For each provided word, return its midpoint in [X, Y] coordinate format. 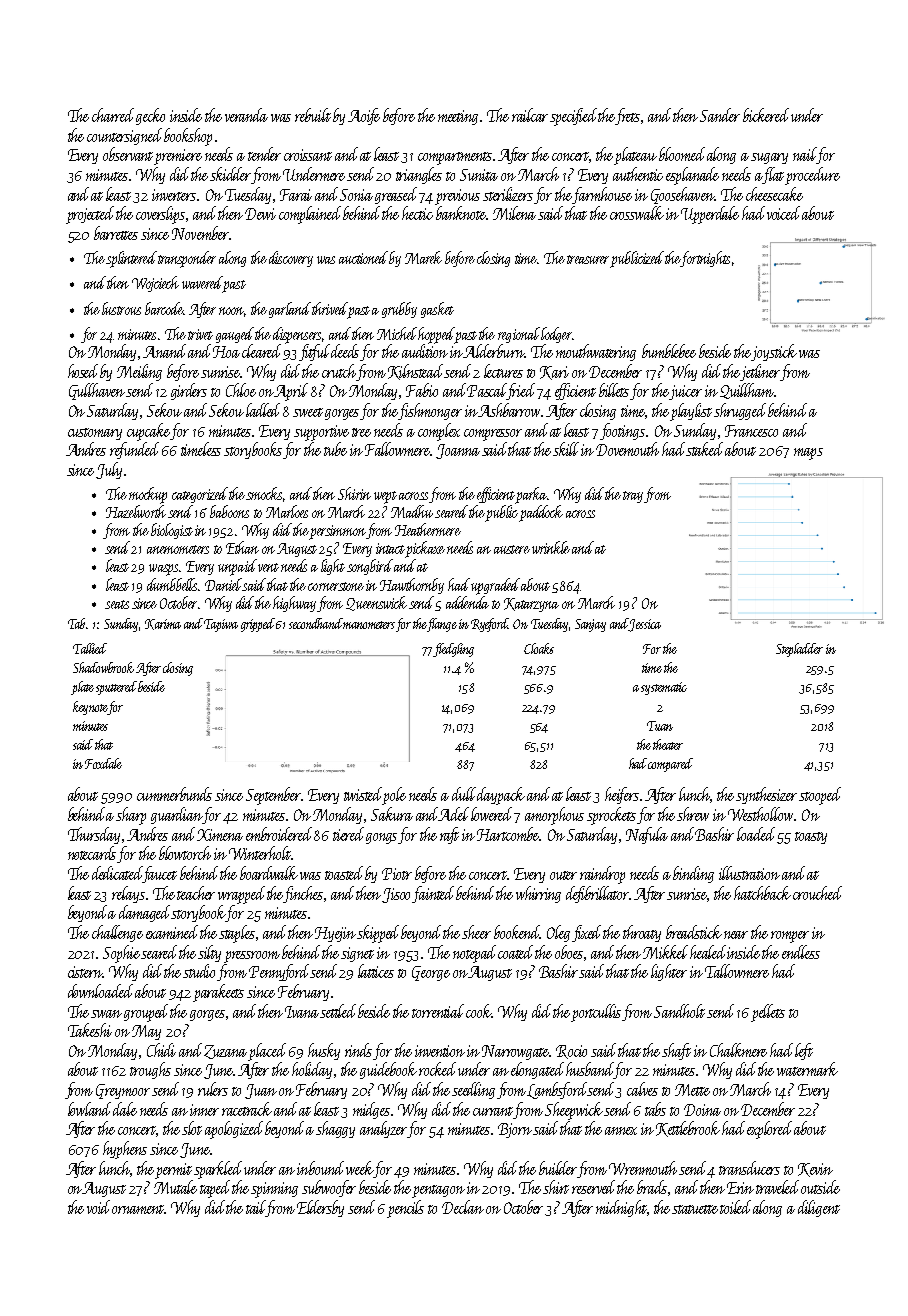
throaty [642, 933]
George [431, 973]
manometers [369, 625]
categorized [200, 495]
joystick [774, 352]
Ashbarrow [509, 410]
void [98, 1207]
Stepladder [799, 650]
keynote [90, 708]
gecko [150, 116]
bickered [766, 115]
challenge [117, 933]
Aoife [364, 116]
